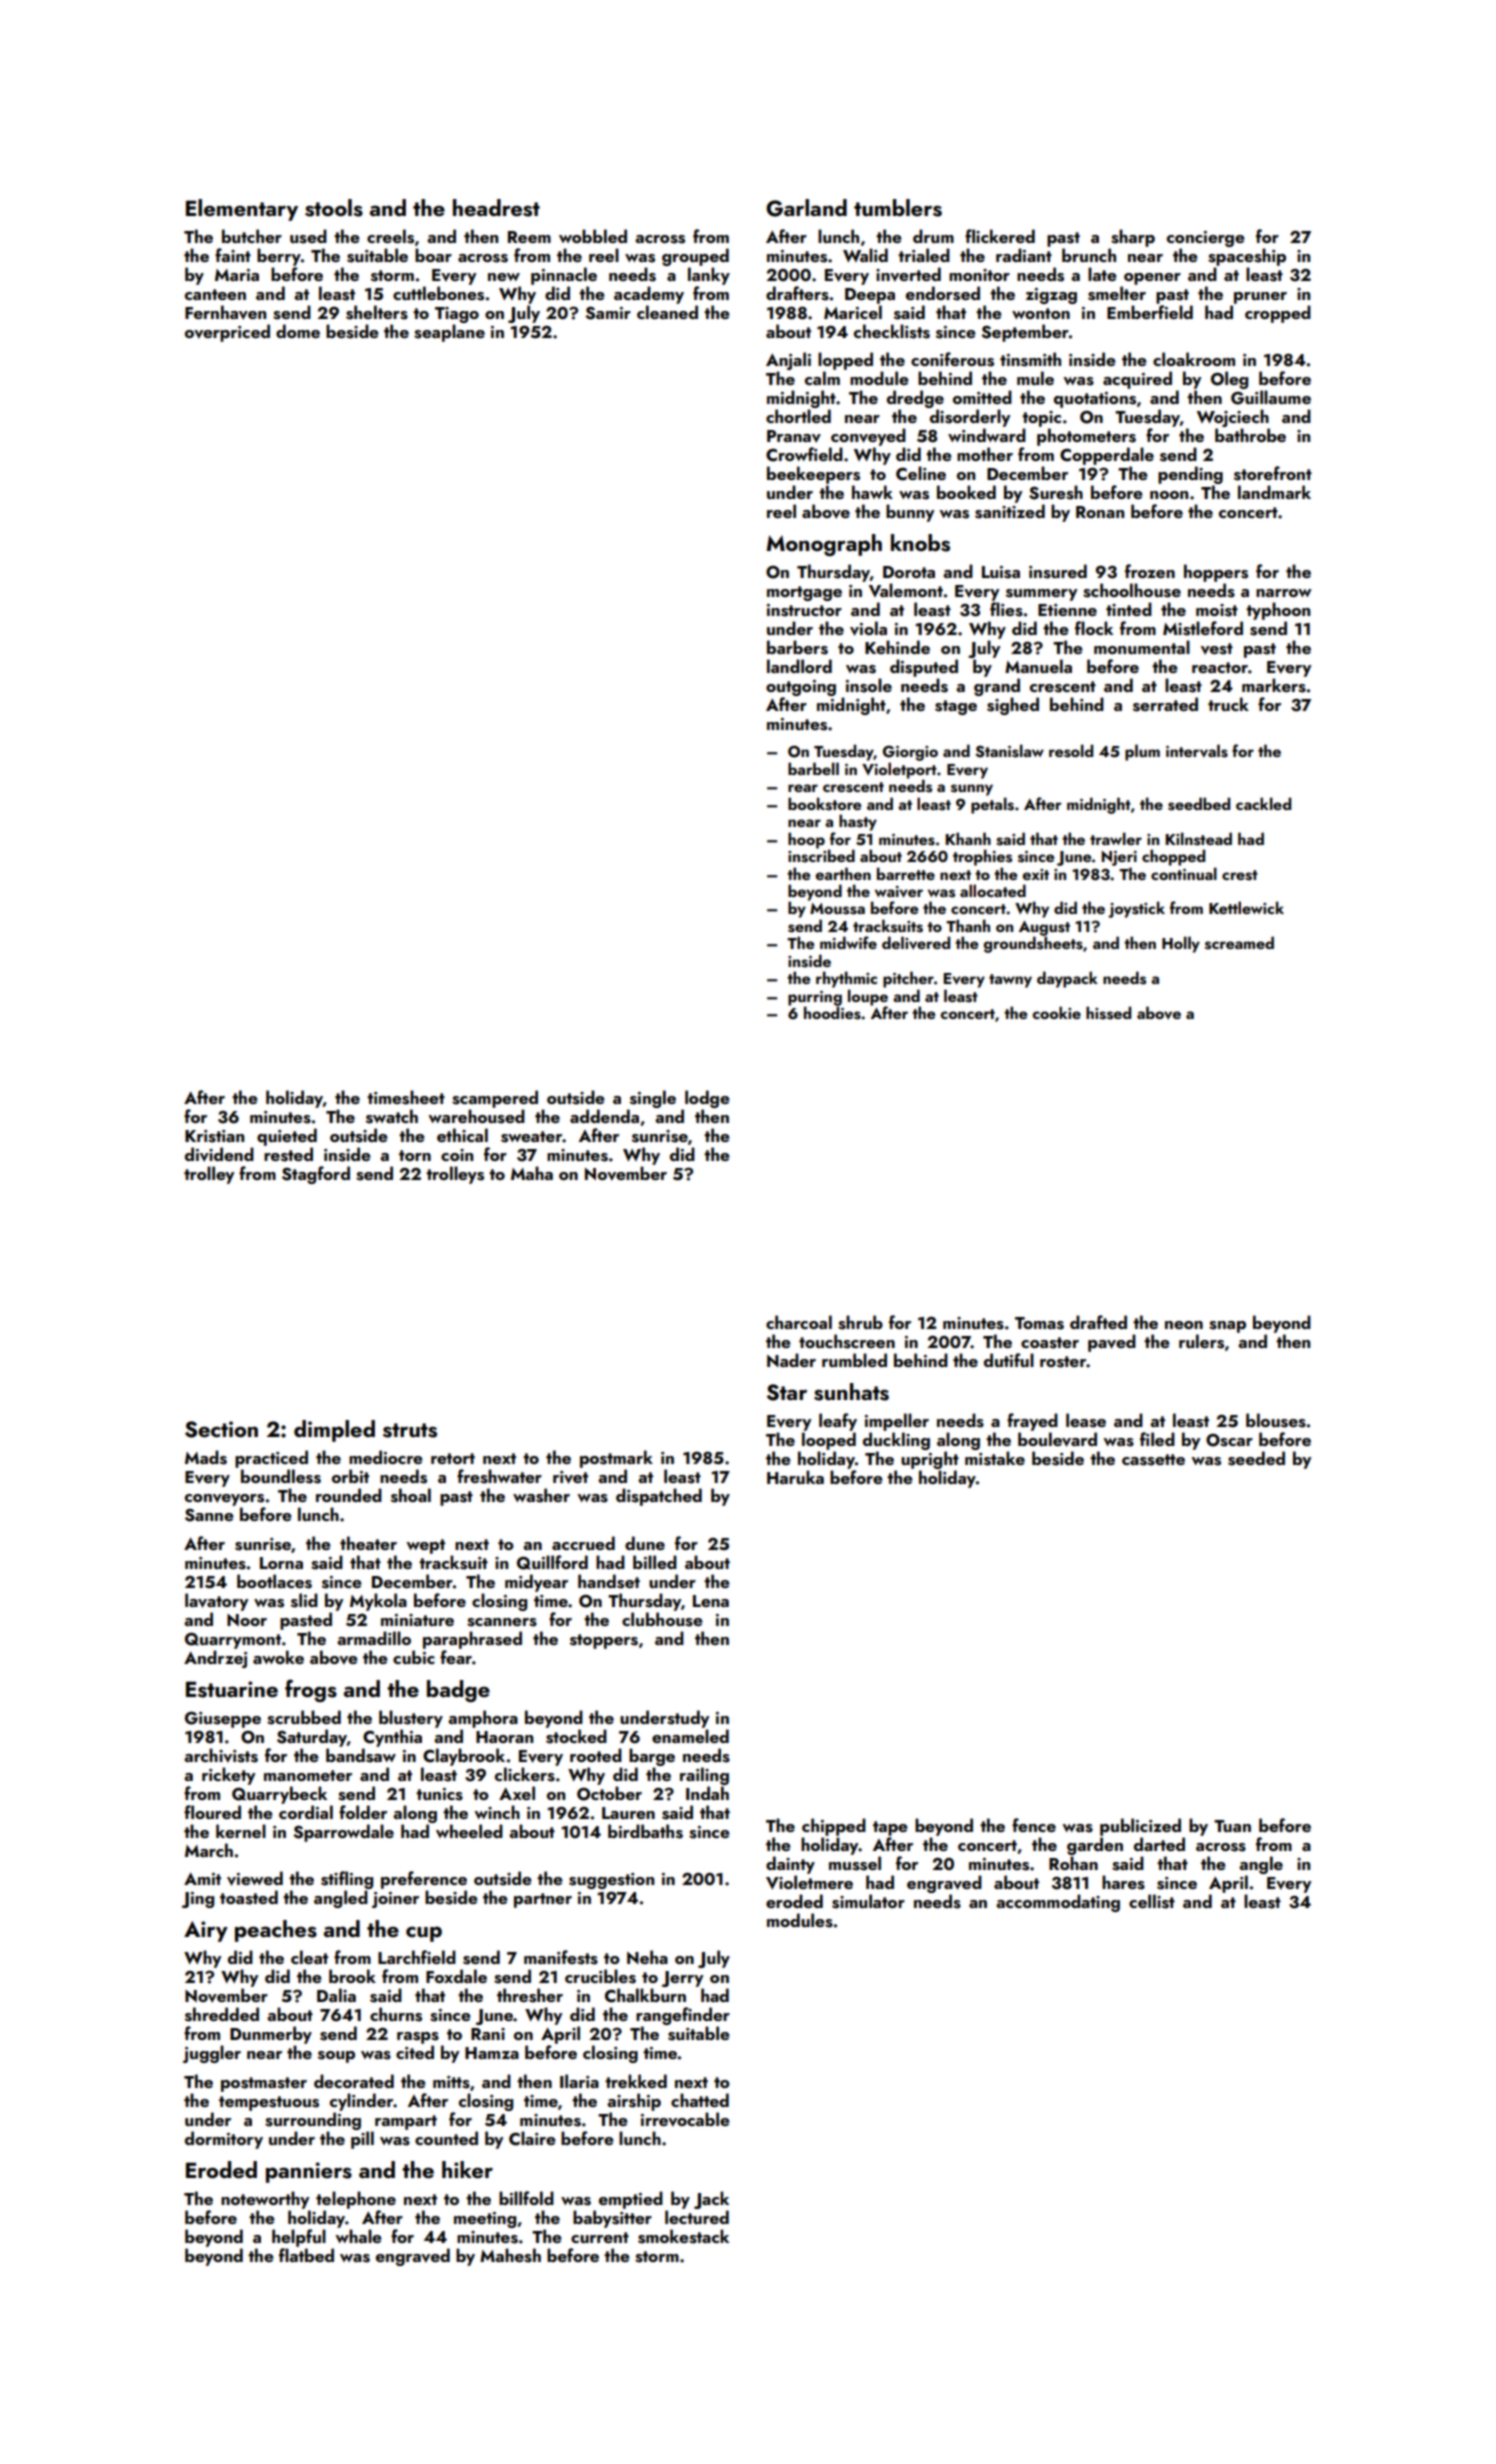 The image size is (1496, 2464). Describe the element at coordinates (1206, 239) in the screenshot. I see `concierge` at that location.
